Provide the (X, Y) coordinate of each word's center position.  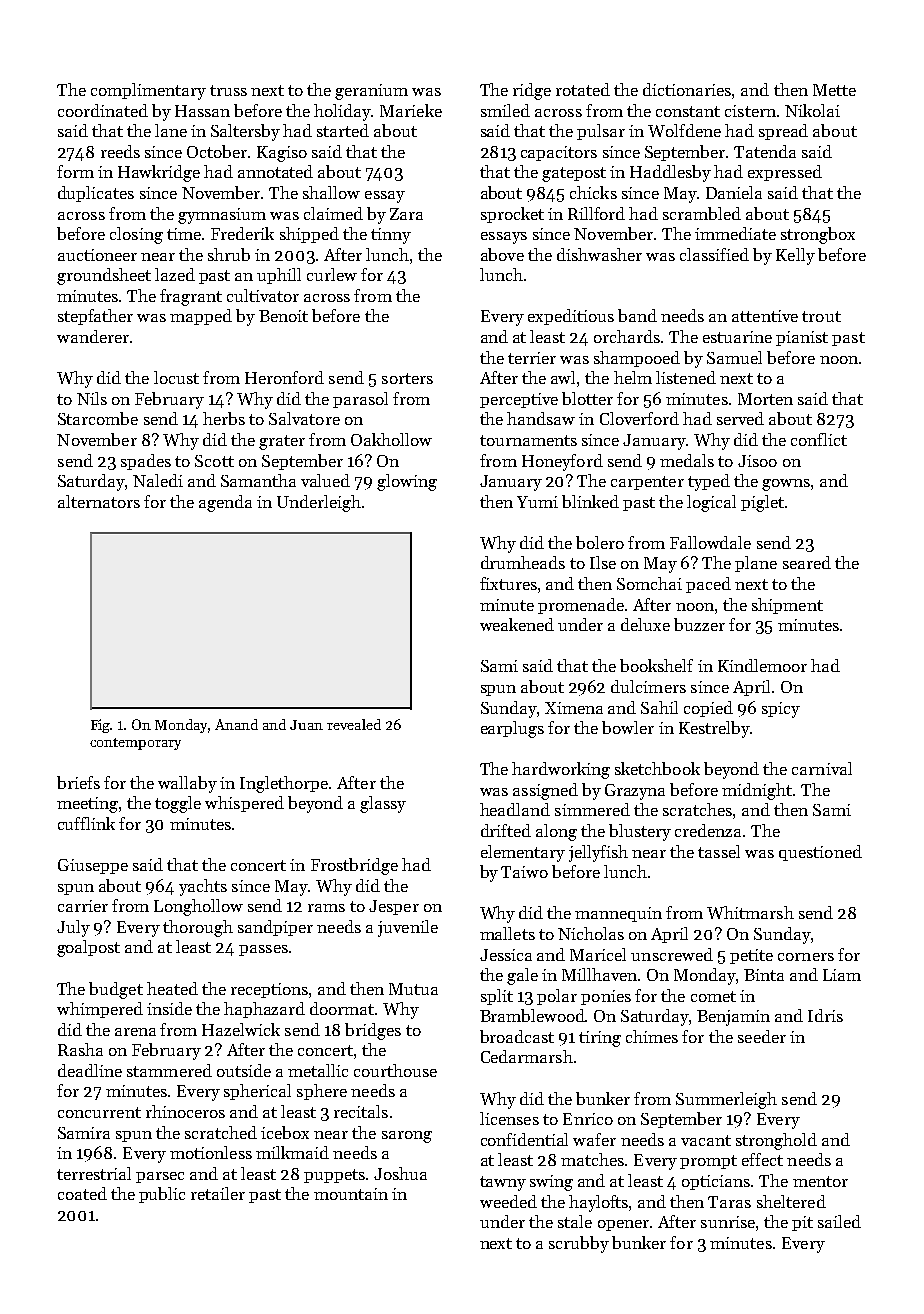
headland (515, 809)
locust (176, 377)
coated (82, 1193)
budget (116, 990)
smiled (505, 110)
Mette (834, 90)
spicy (781, 710)
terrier (532, 358)
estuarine (737, 337)
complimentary (148, 91)
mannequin (618, 914)
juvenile (408, 928)
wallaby (187, 784)
